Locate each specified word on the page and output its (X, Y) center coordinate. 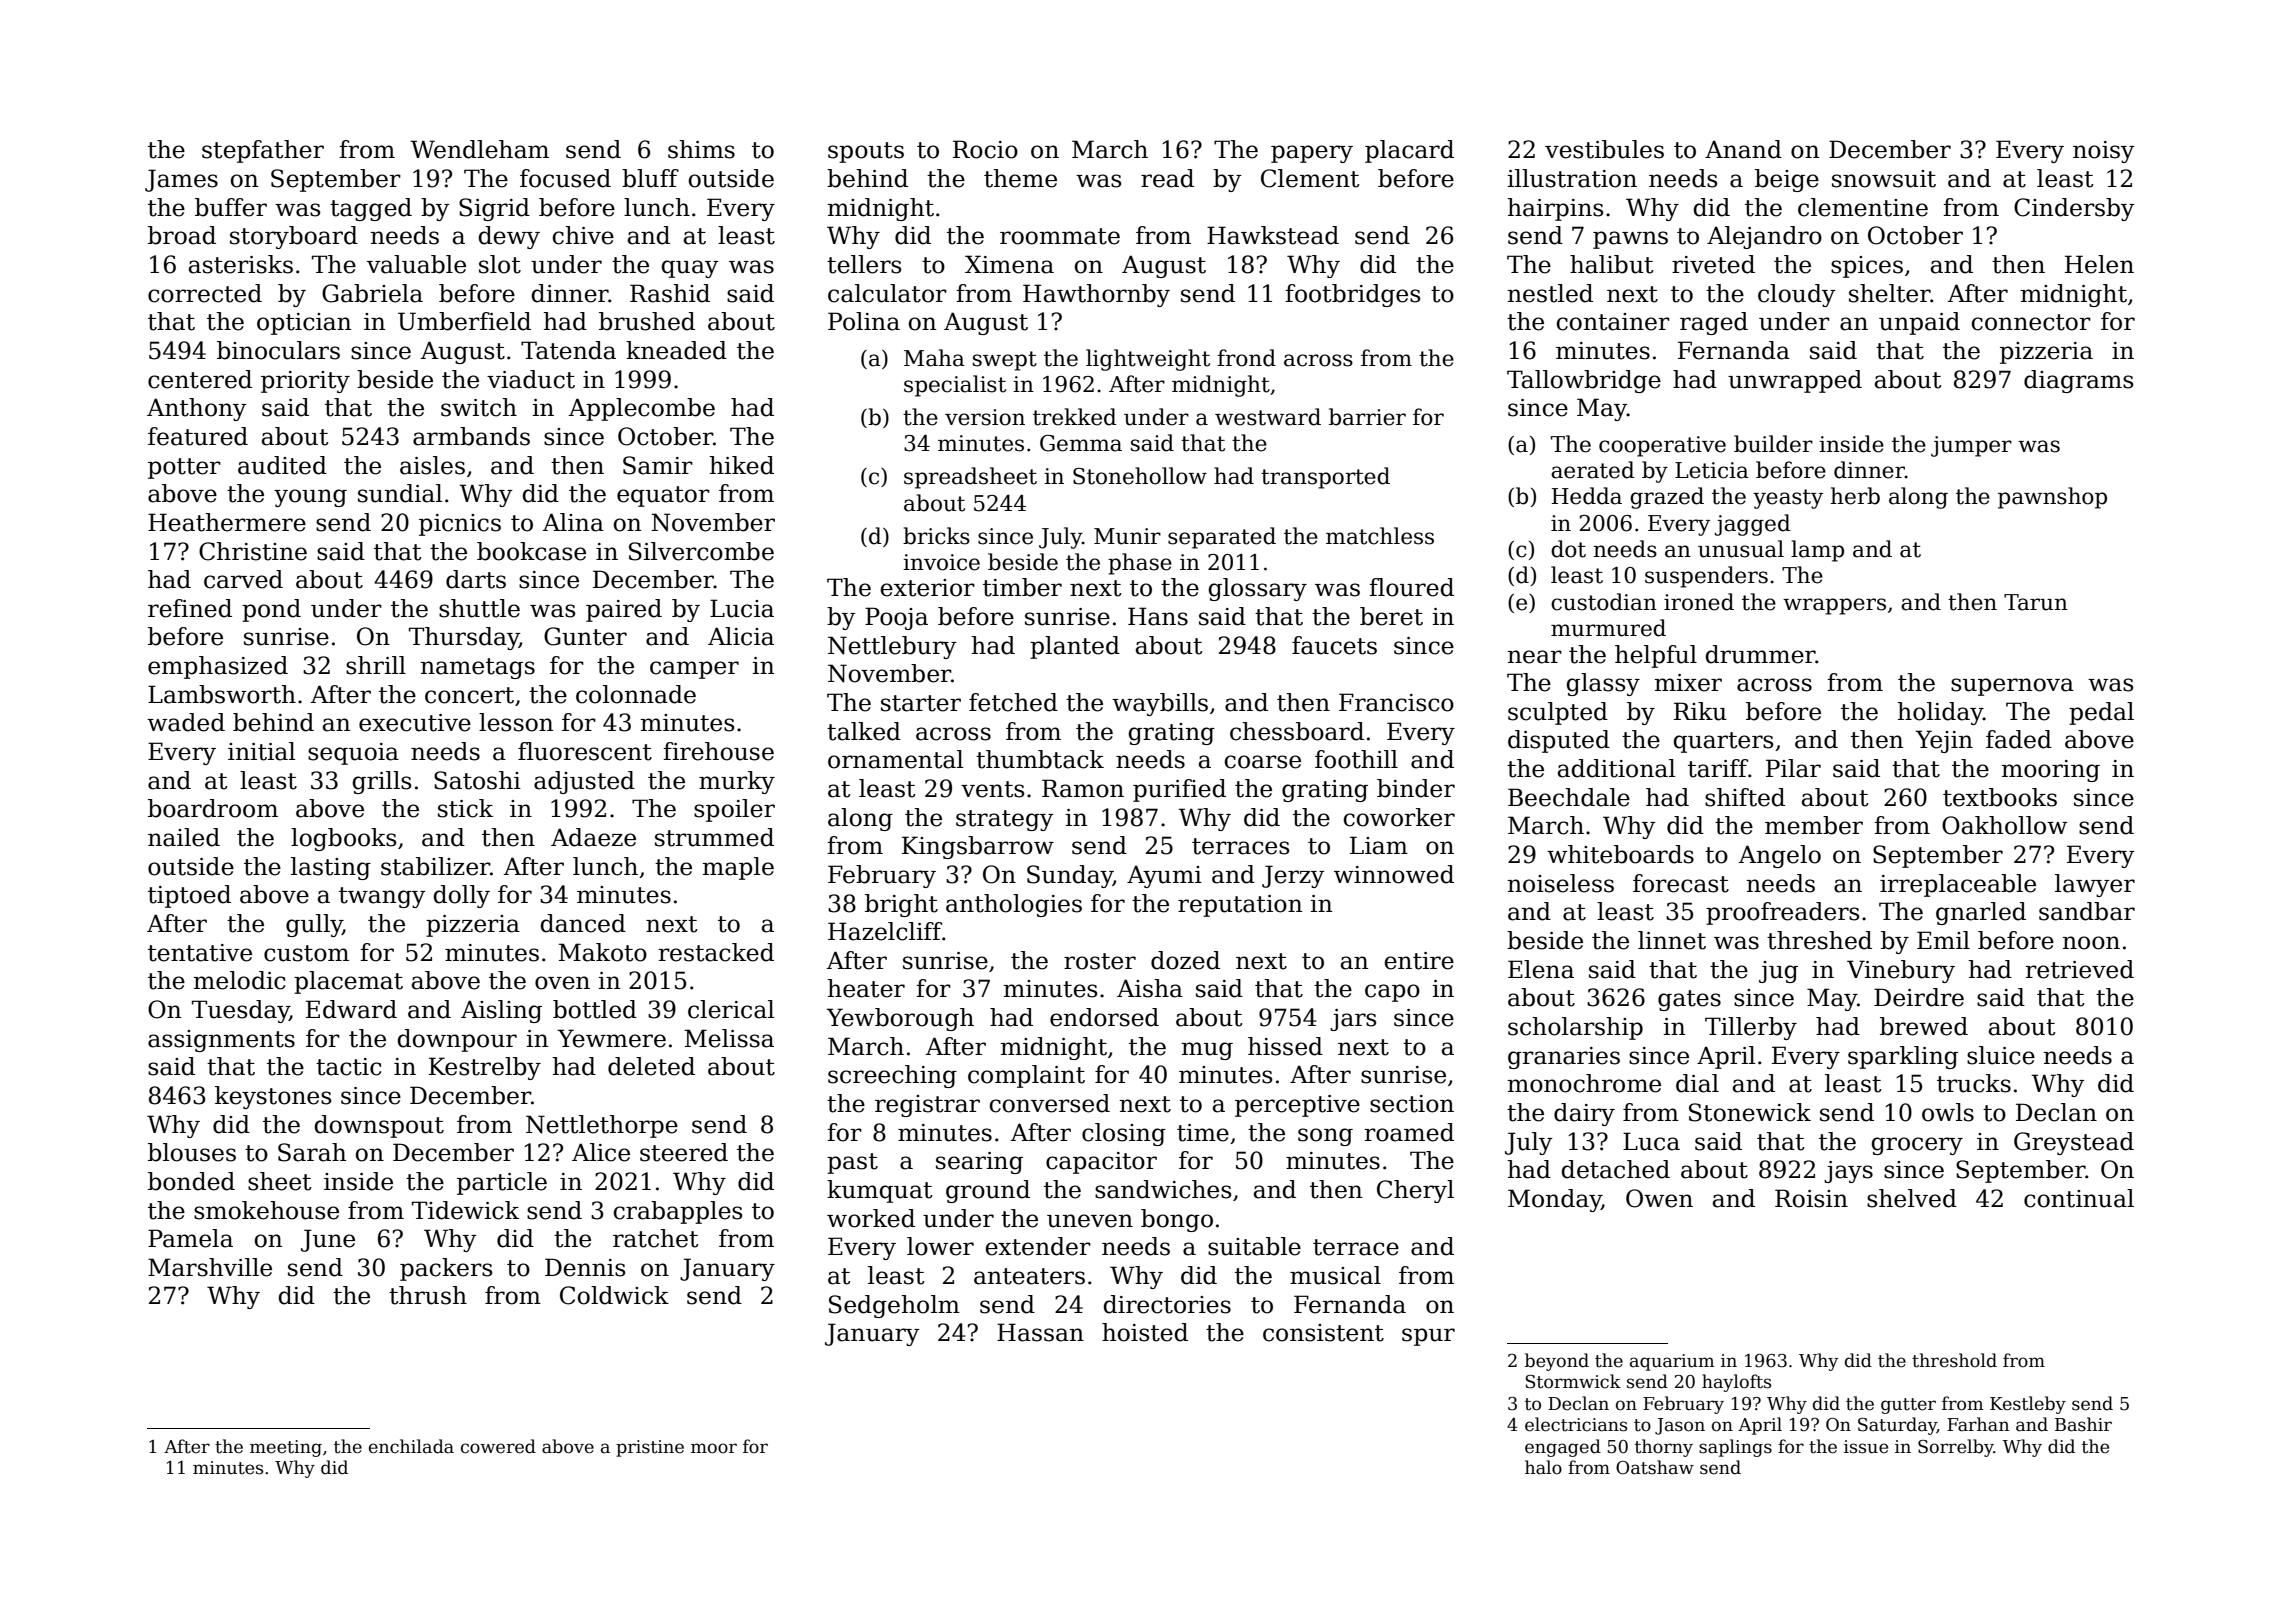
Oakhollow (2004, 825)
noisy (2104, 152)
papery (1312, 154)
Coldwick (614, 1295)
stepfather (263, 151)
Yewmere (611, 1038)
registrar (927, 1106)
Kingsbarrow (978, 847)
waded (186, 722)
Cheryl (1415, 1191)
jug (1778, 972)
